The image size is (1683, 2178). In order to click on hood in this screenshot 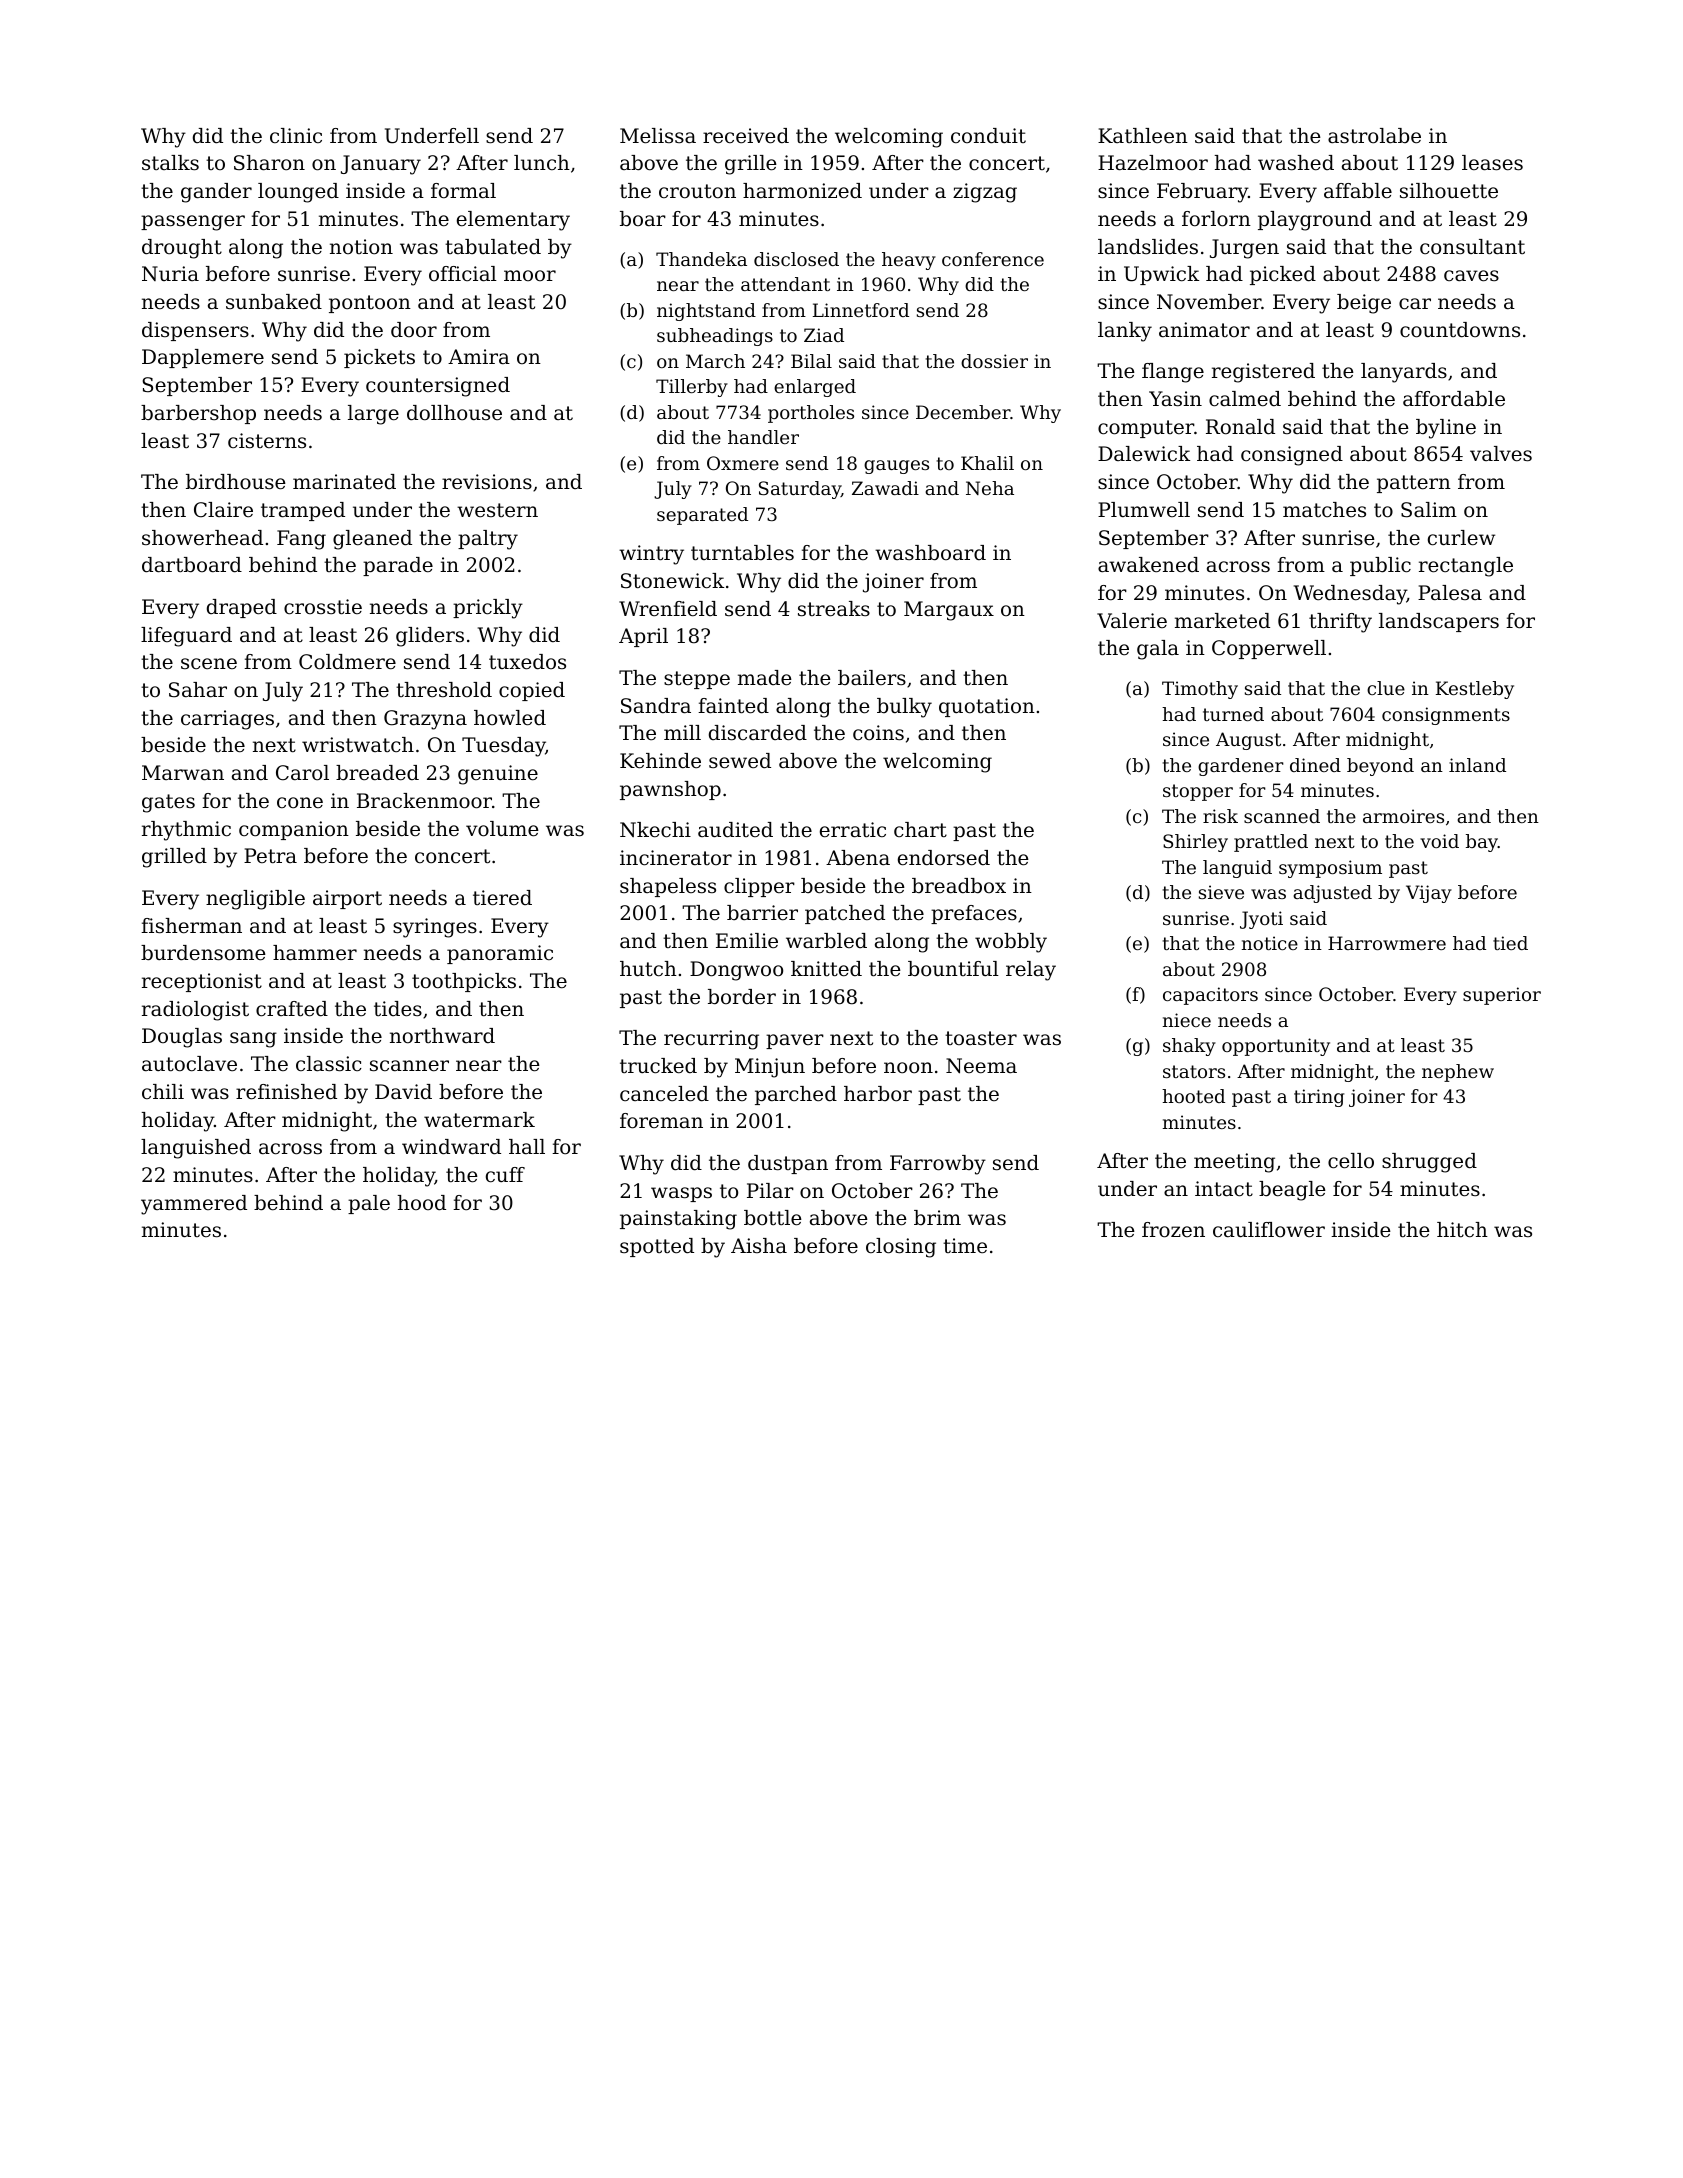, I will do `click(421, 1203)`.
